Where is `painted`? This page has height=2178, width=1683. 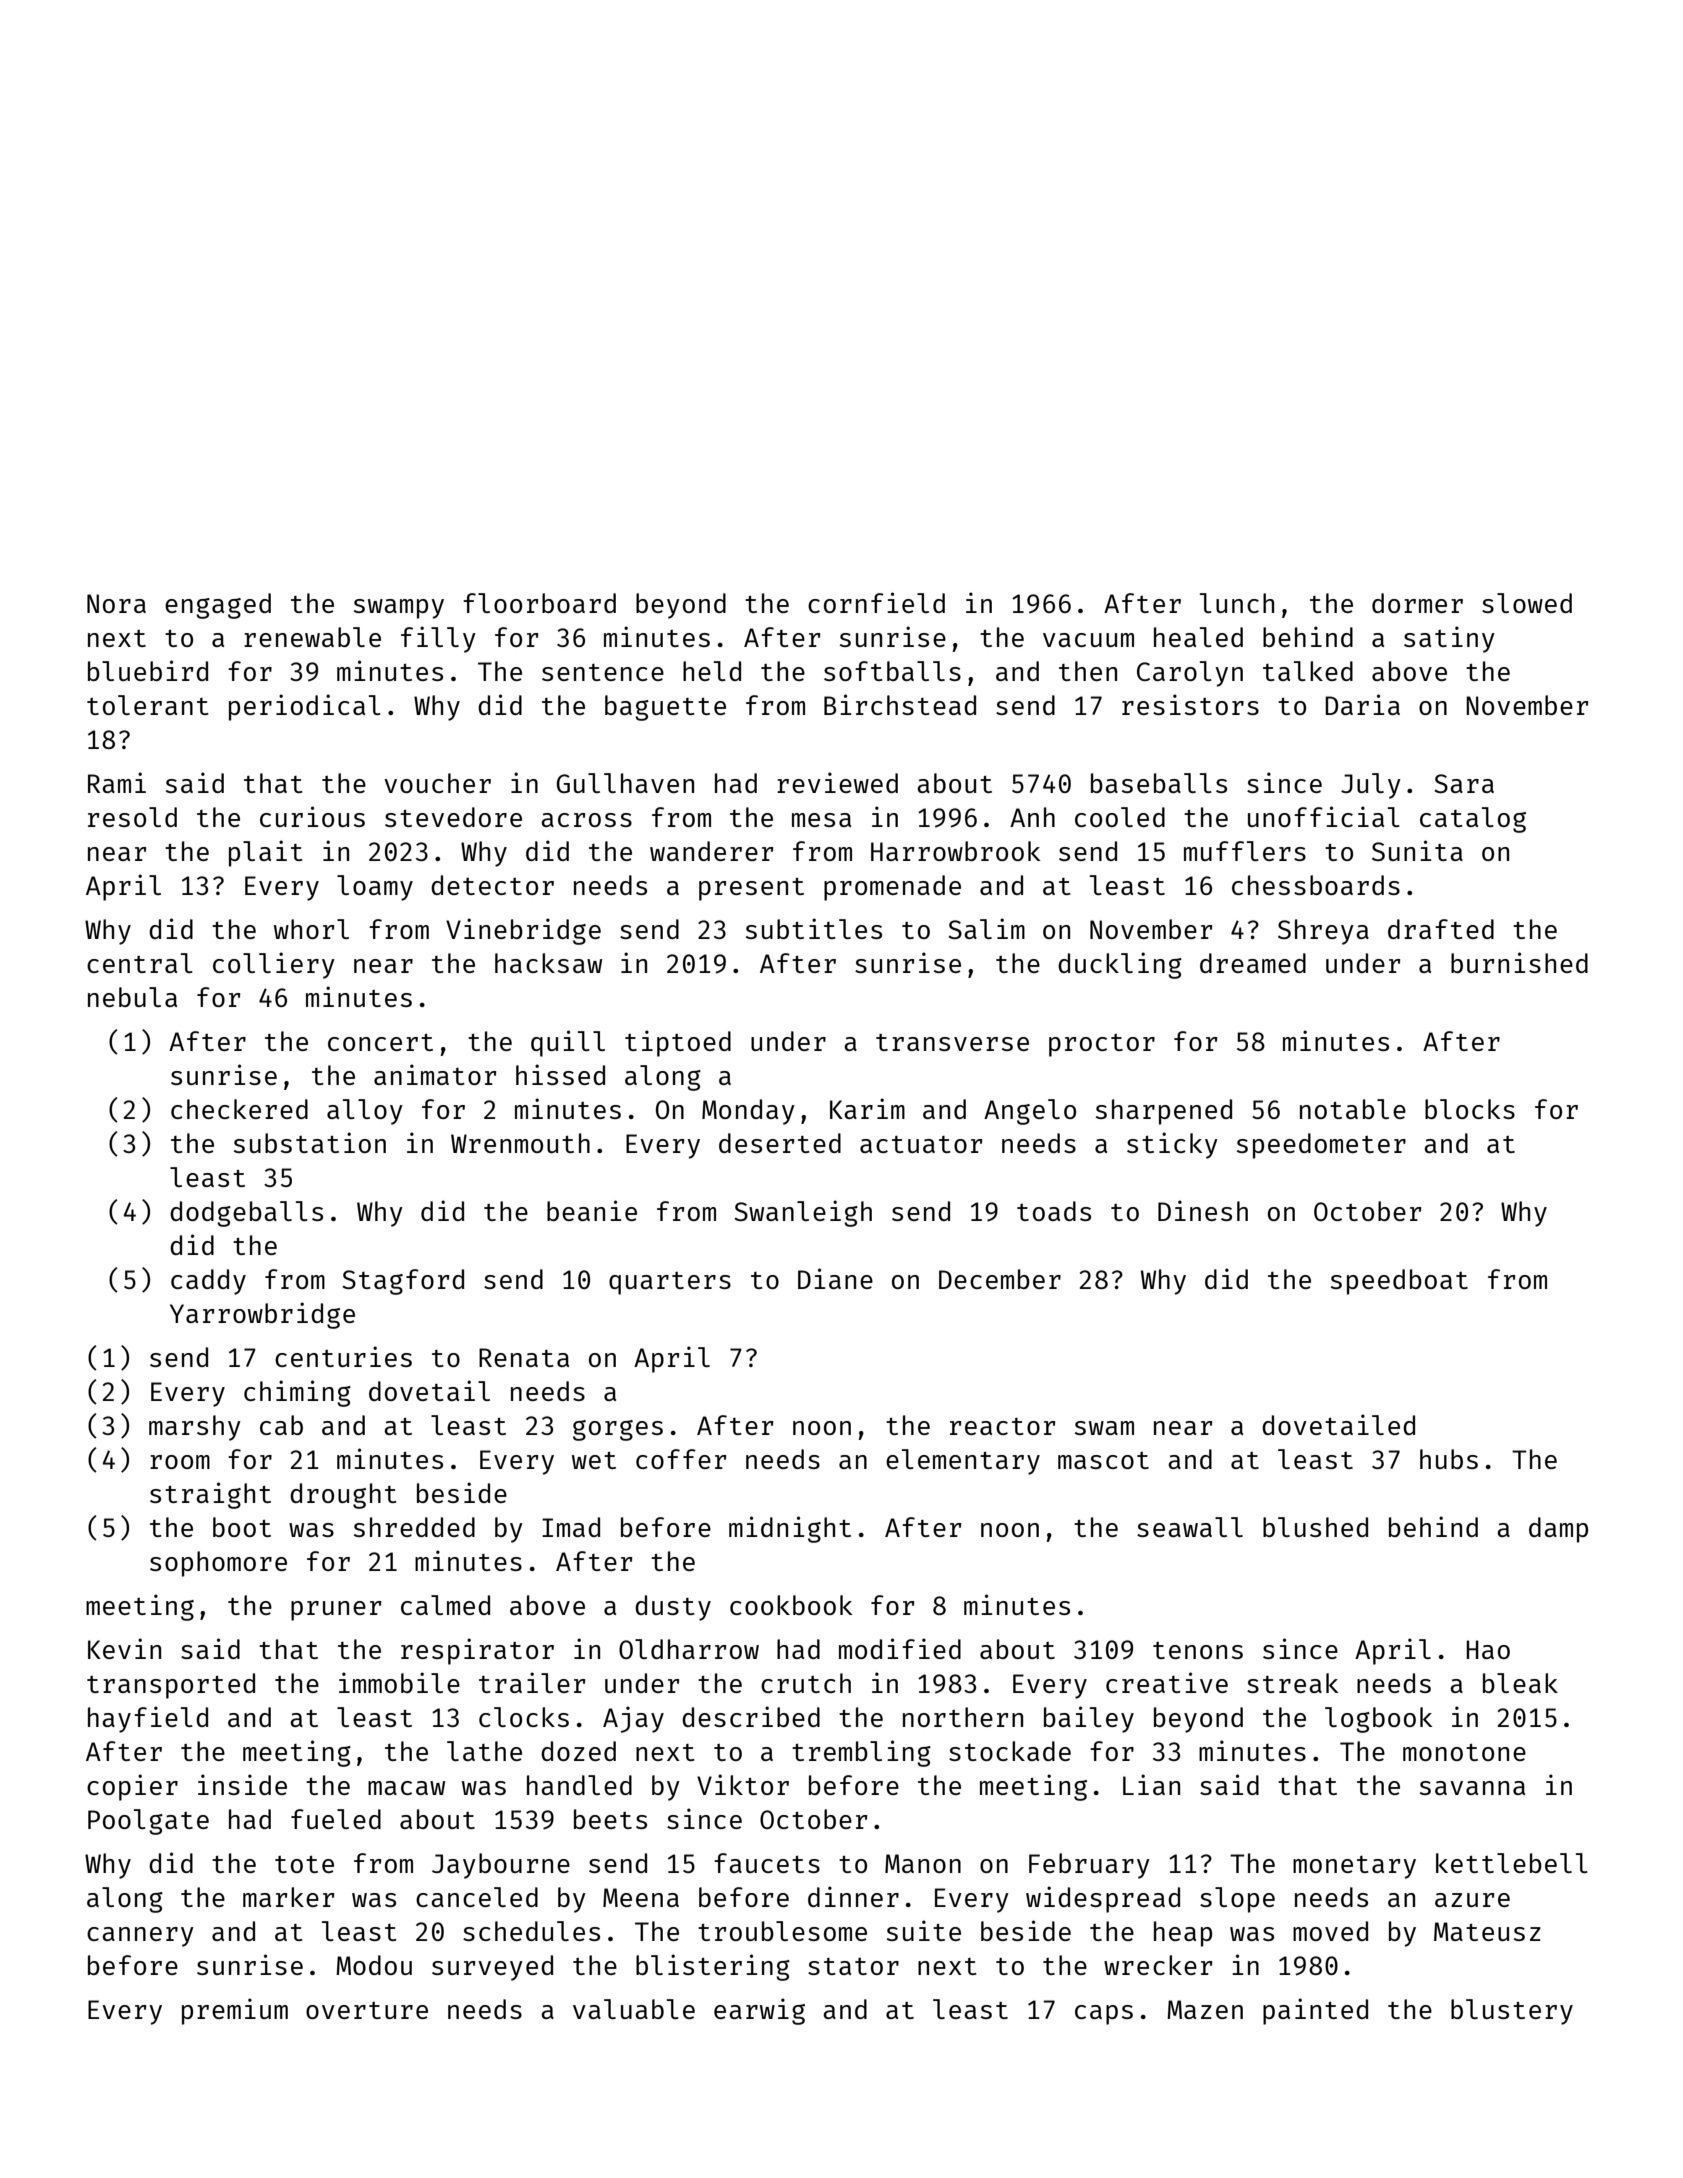
painted is located at coordinates (1315, 2011).
